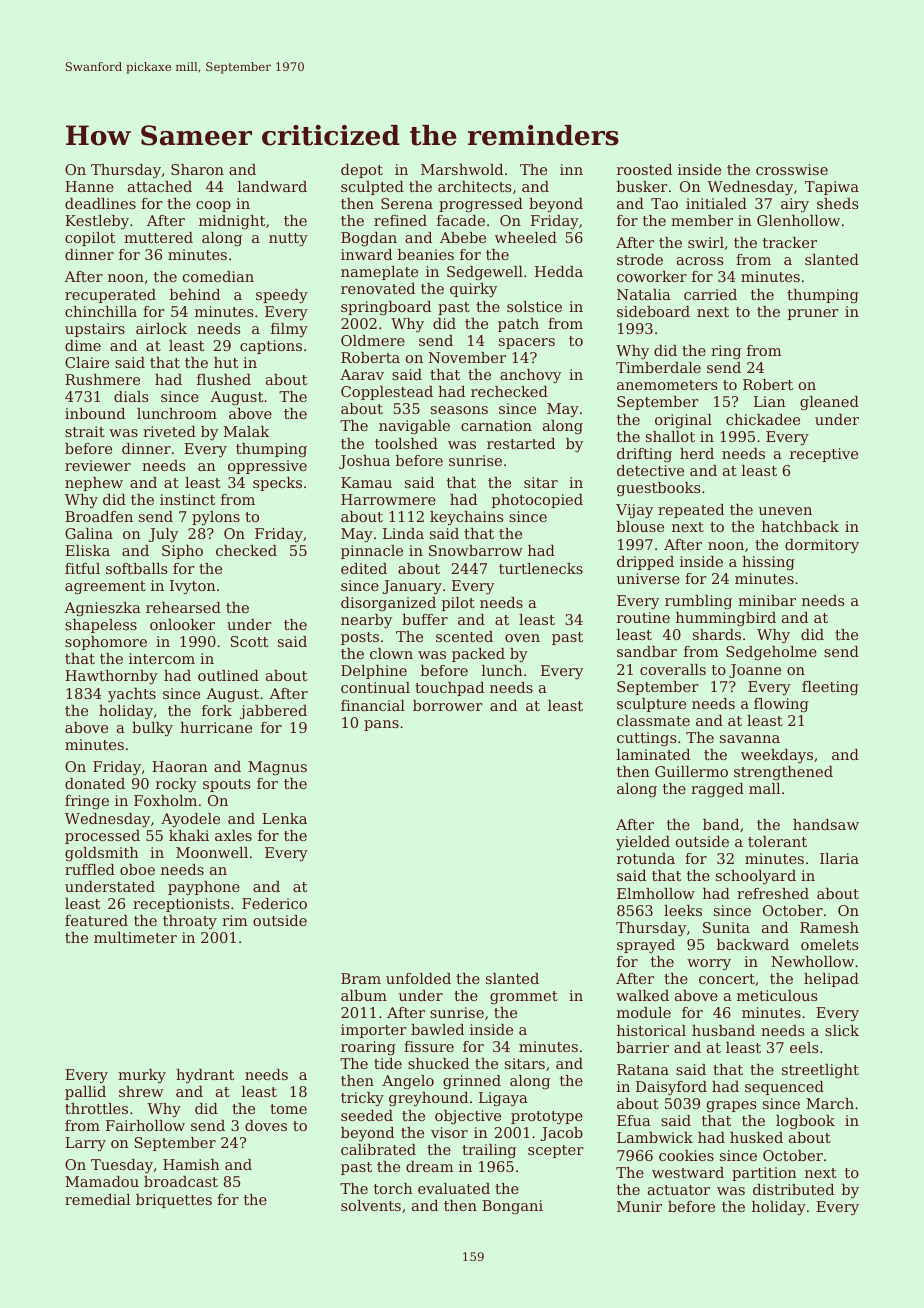  What do you see at coordinates (462, 169) in the document?
I see `Marshwold` at bounding box center [462, 169].
